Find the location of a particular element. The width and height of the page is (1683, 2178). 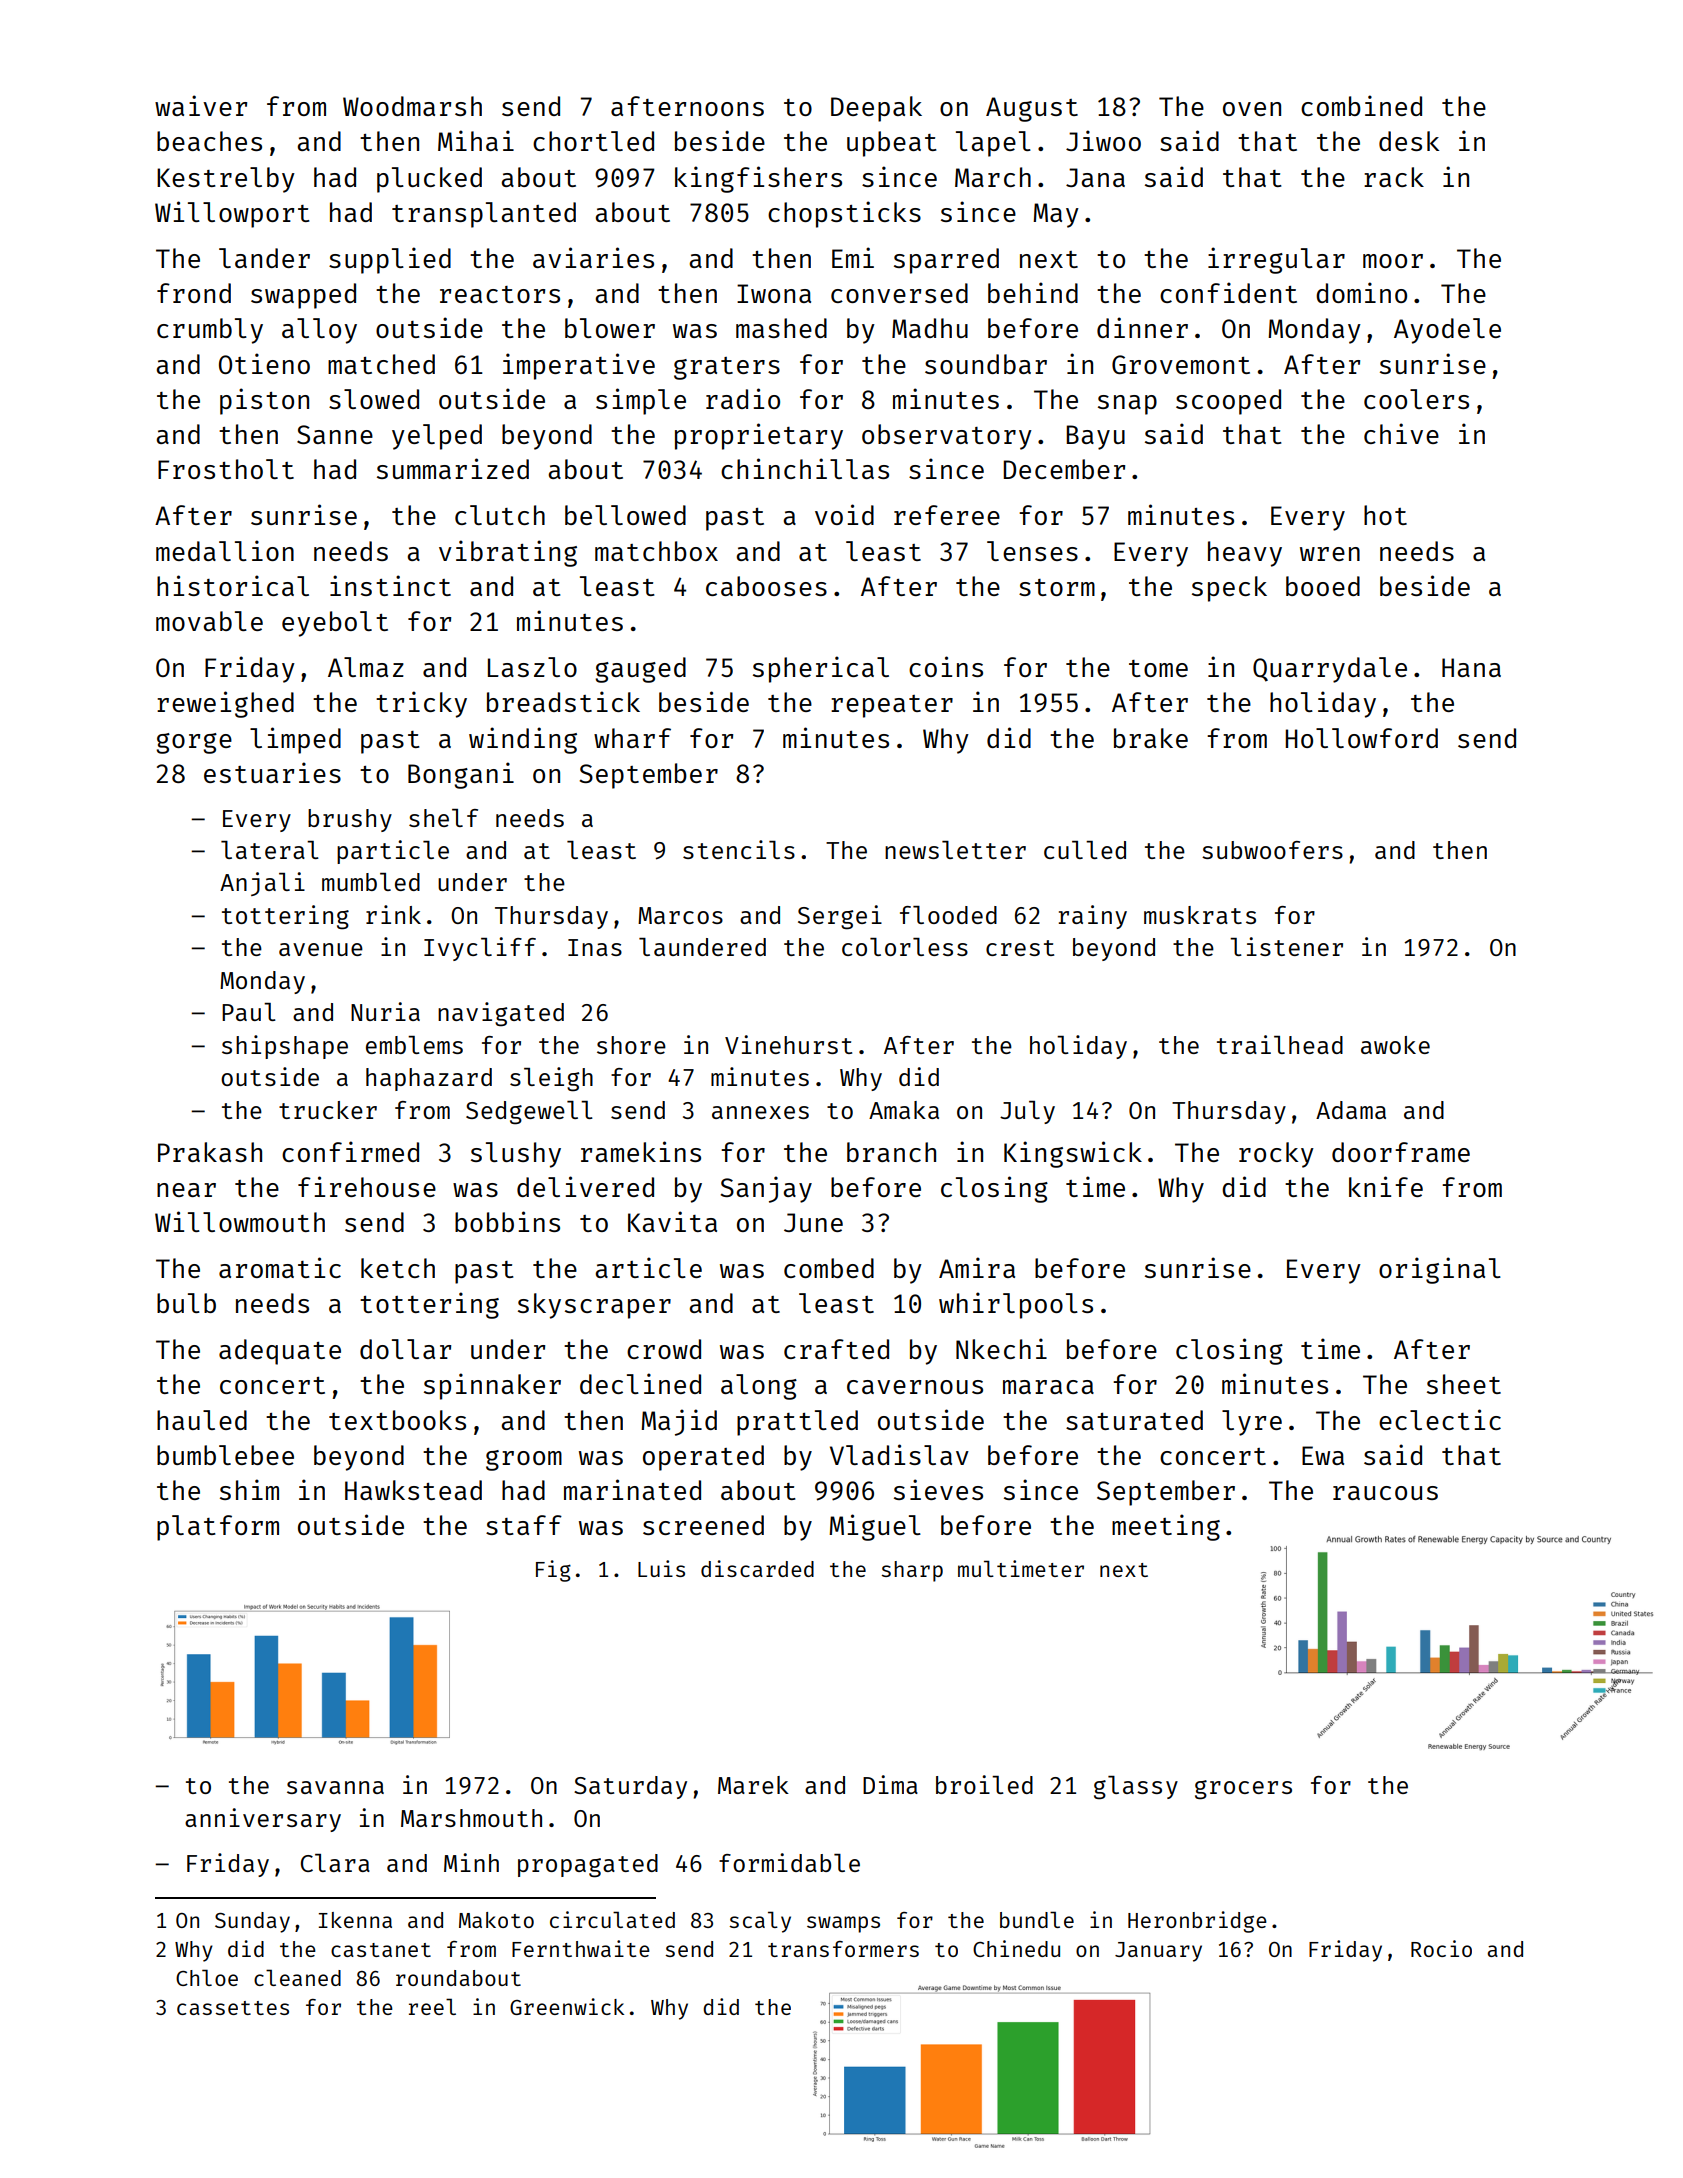

Marshmouth is located at coordinates (471, 1818).
